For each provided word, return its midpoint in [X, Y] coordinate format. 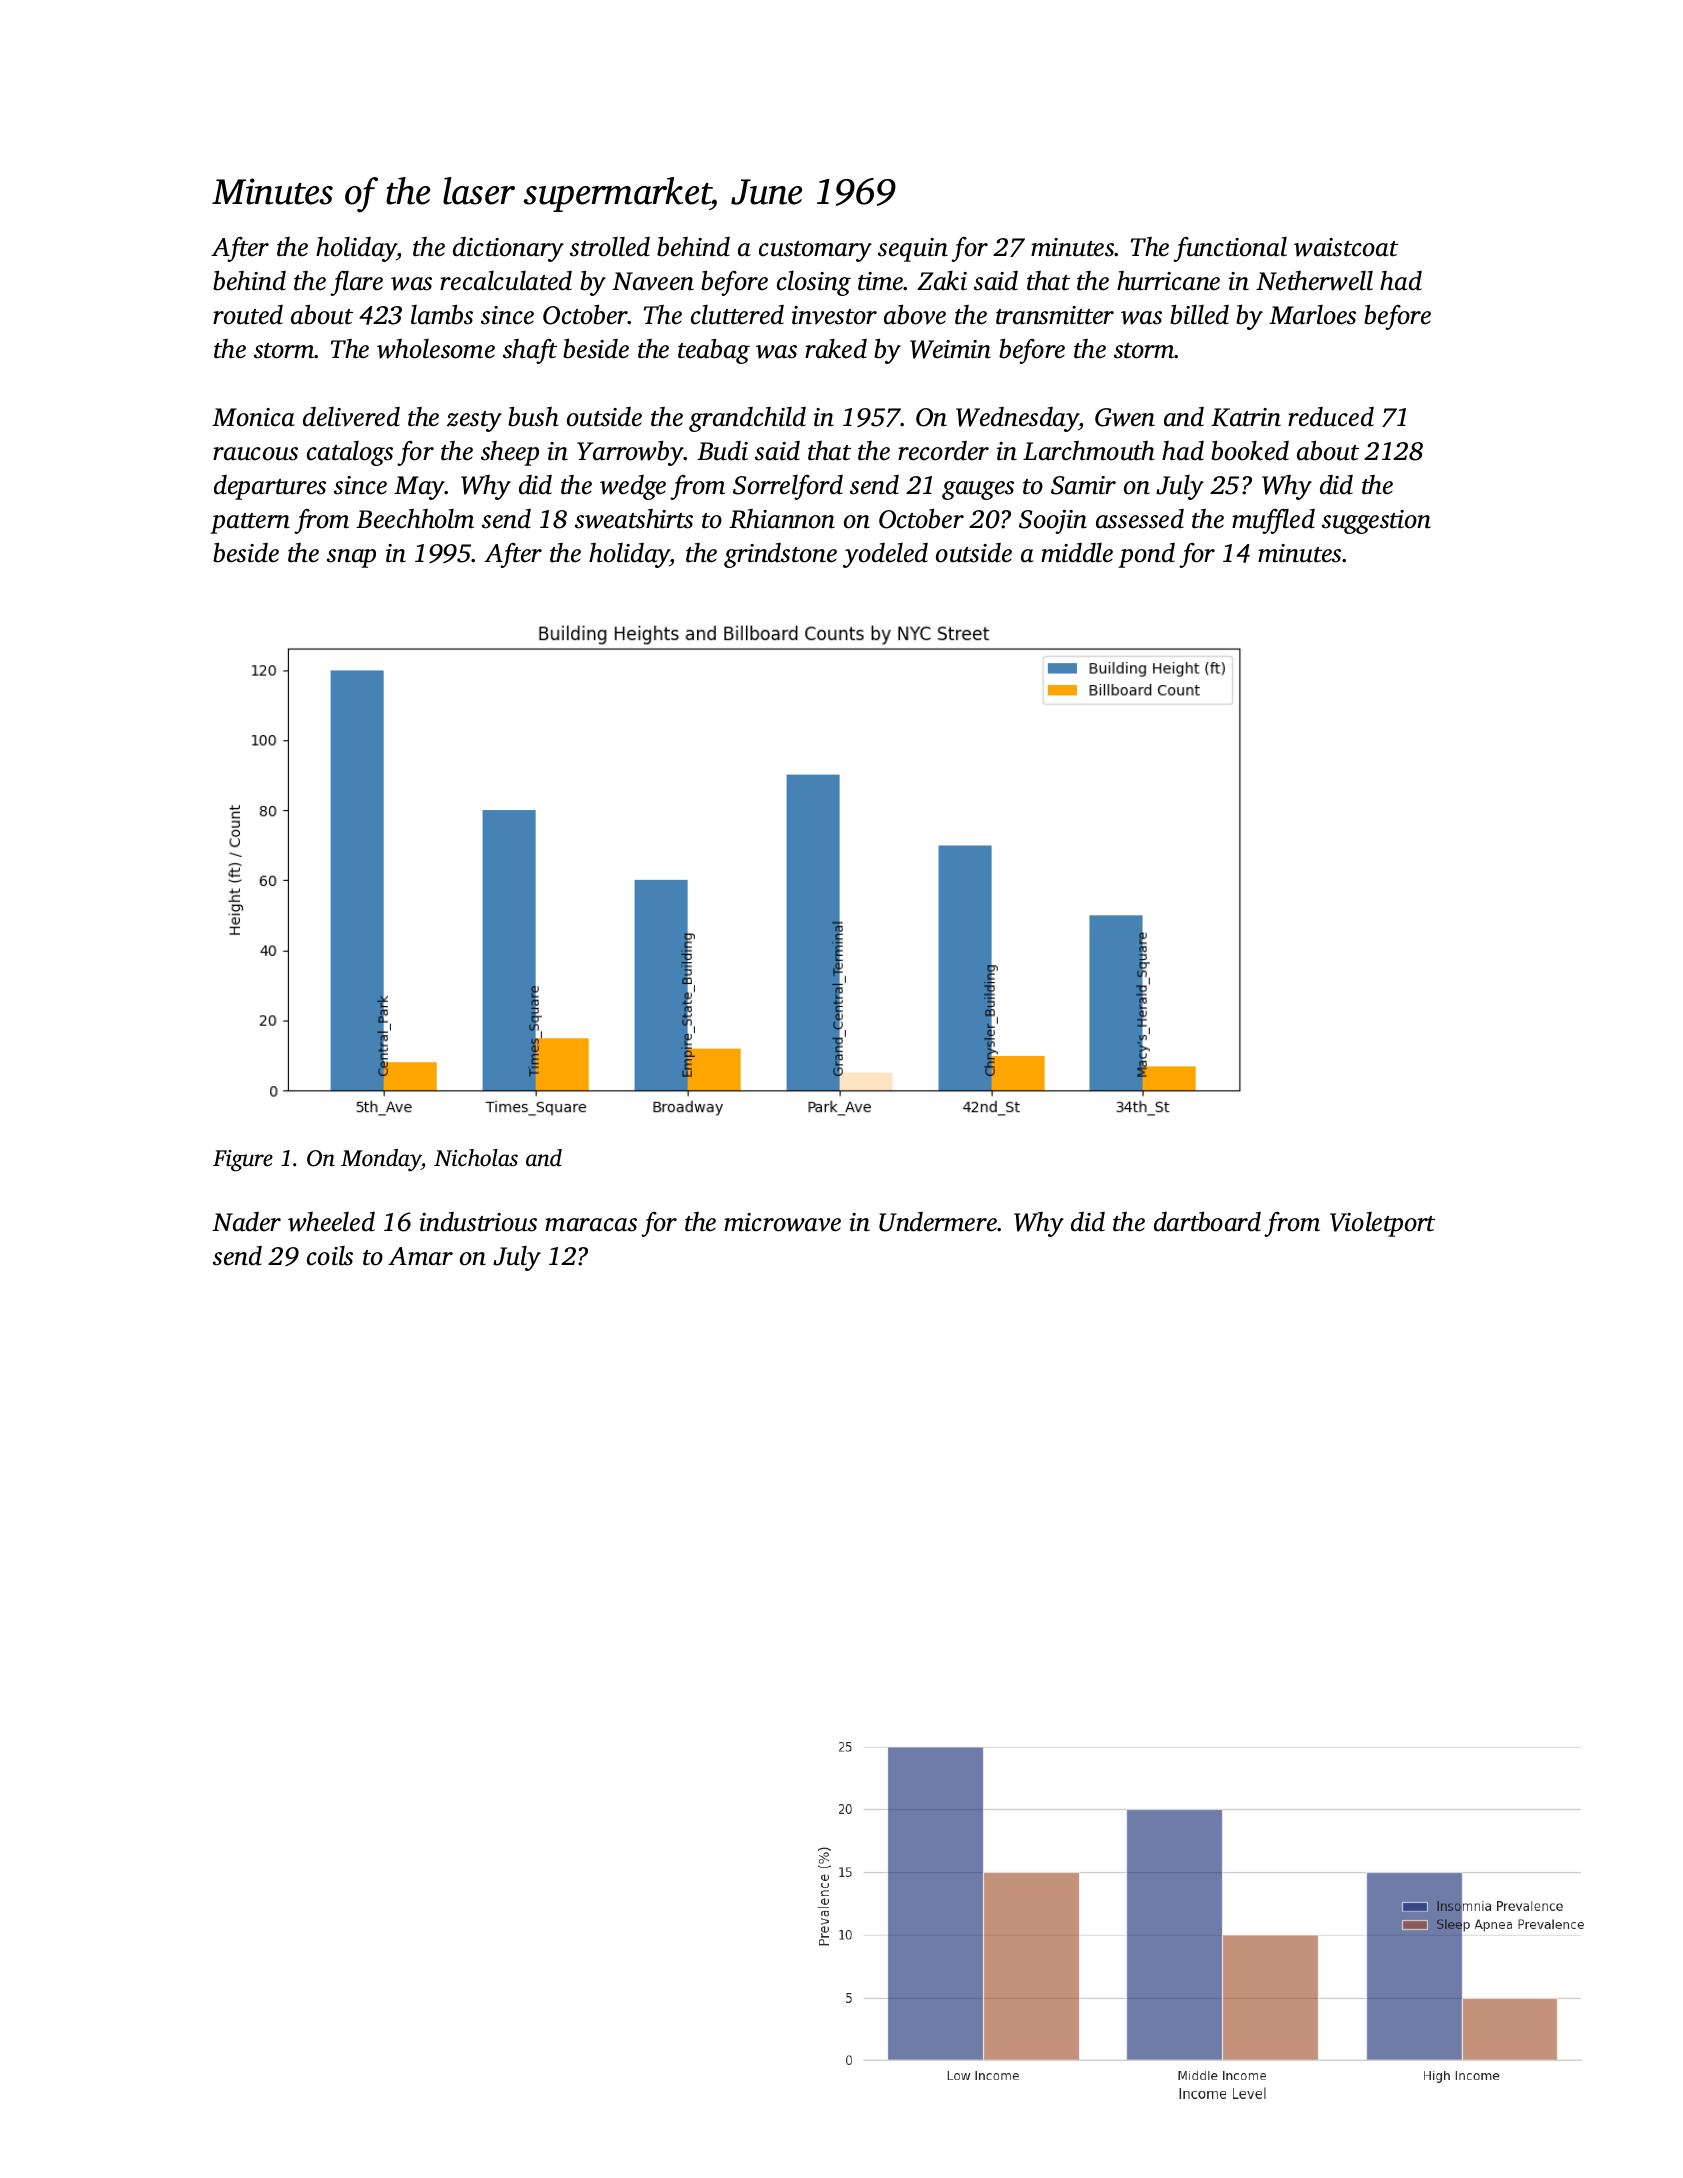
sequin [913, 250]
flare [356, 283]
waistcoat [1346, 247]
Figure [243, 1161]
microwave [782, 1222]
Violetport [1382, 1224]
